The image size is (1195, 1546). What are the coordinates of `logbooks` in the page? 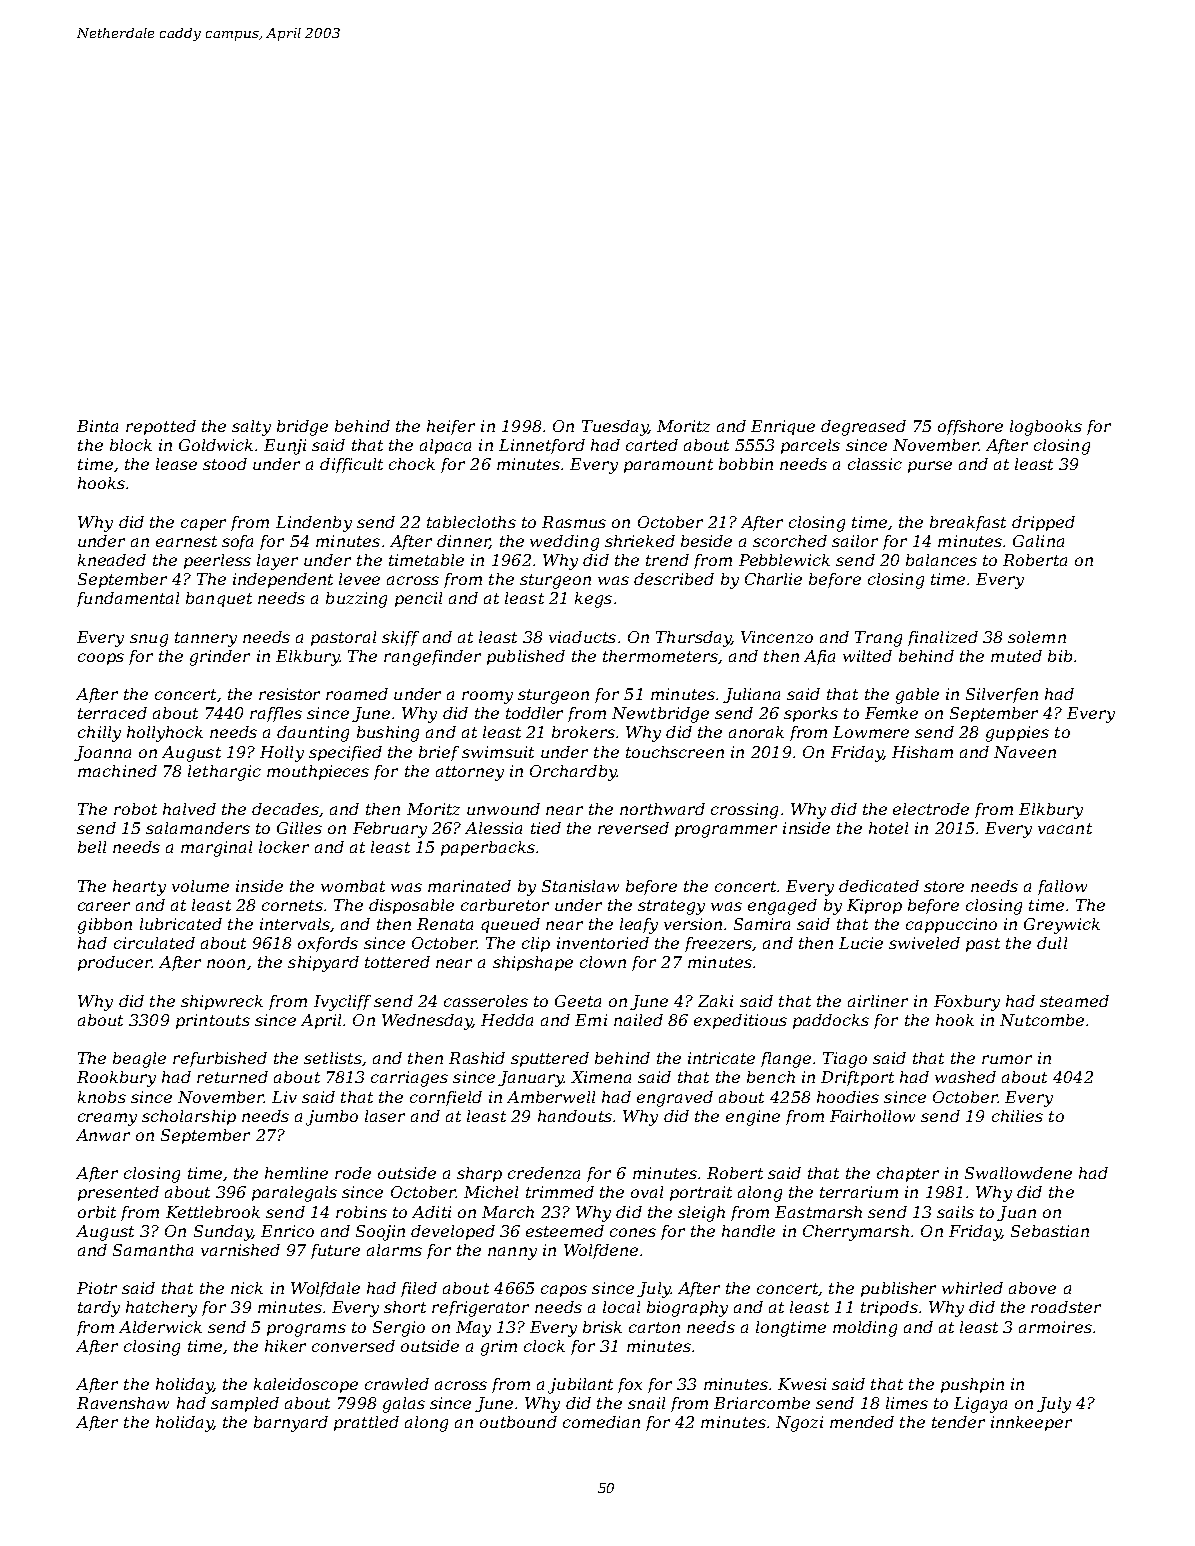 It's located at (1046, 428).
